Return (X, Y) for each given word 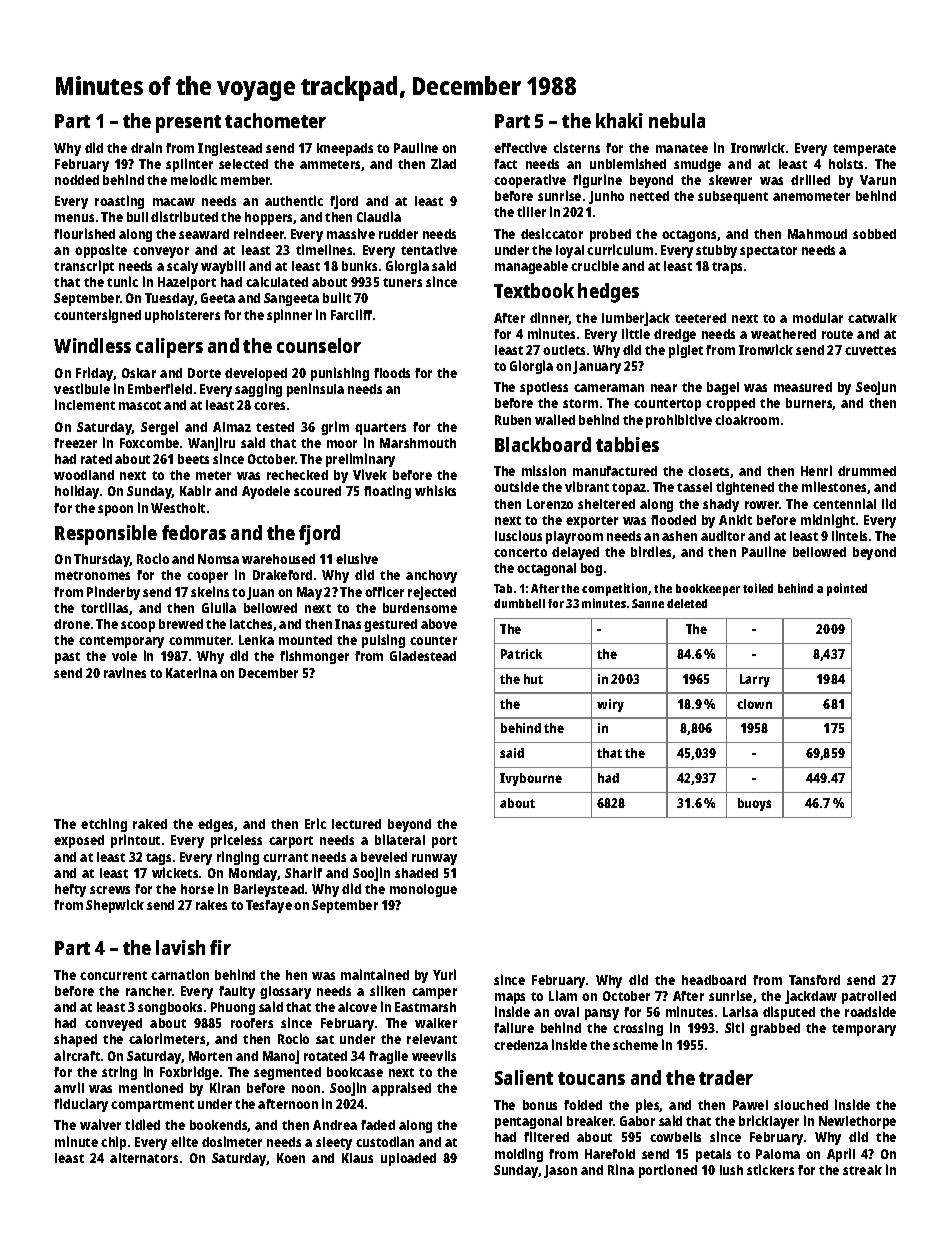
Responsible (106, 535)
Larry (755, 680)
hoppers (269, 218)
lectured (356, 824)
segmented (287, 1073)
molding (519, 1155)
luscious (518, 535)
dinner (549, 318)
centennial (844, 503)
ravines (125, 672)
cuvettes (870, 350)
